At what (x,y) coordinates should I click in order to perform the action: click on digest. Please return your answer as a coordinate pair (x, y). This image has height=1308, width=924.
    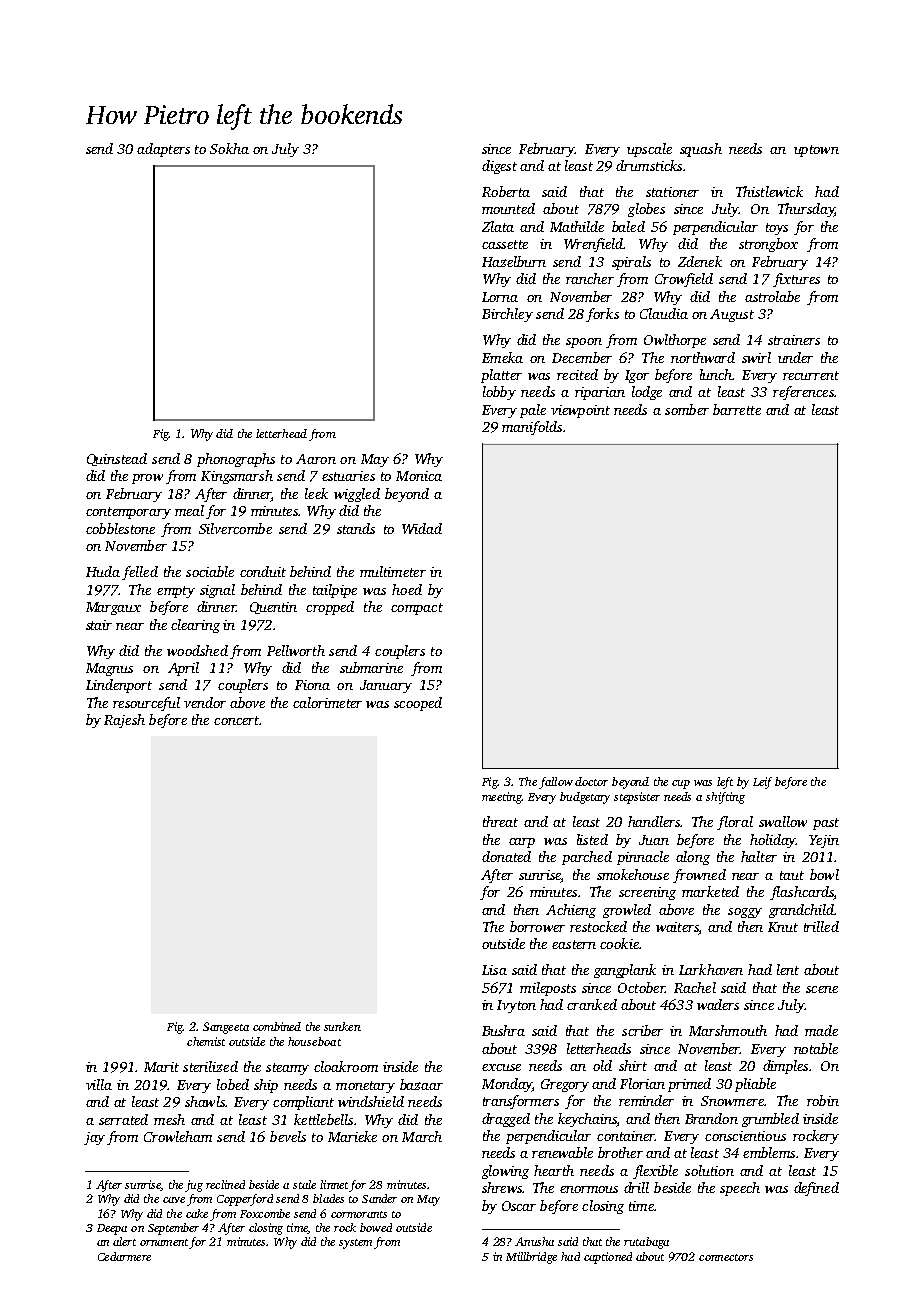
    Looking at the image, I should click on (499, 167).
